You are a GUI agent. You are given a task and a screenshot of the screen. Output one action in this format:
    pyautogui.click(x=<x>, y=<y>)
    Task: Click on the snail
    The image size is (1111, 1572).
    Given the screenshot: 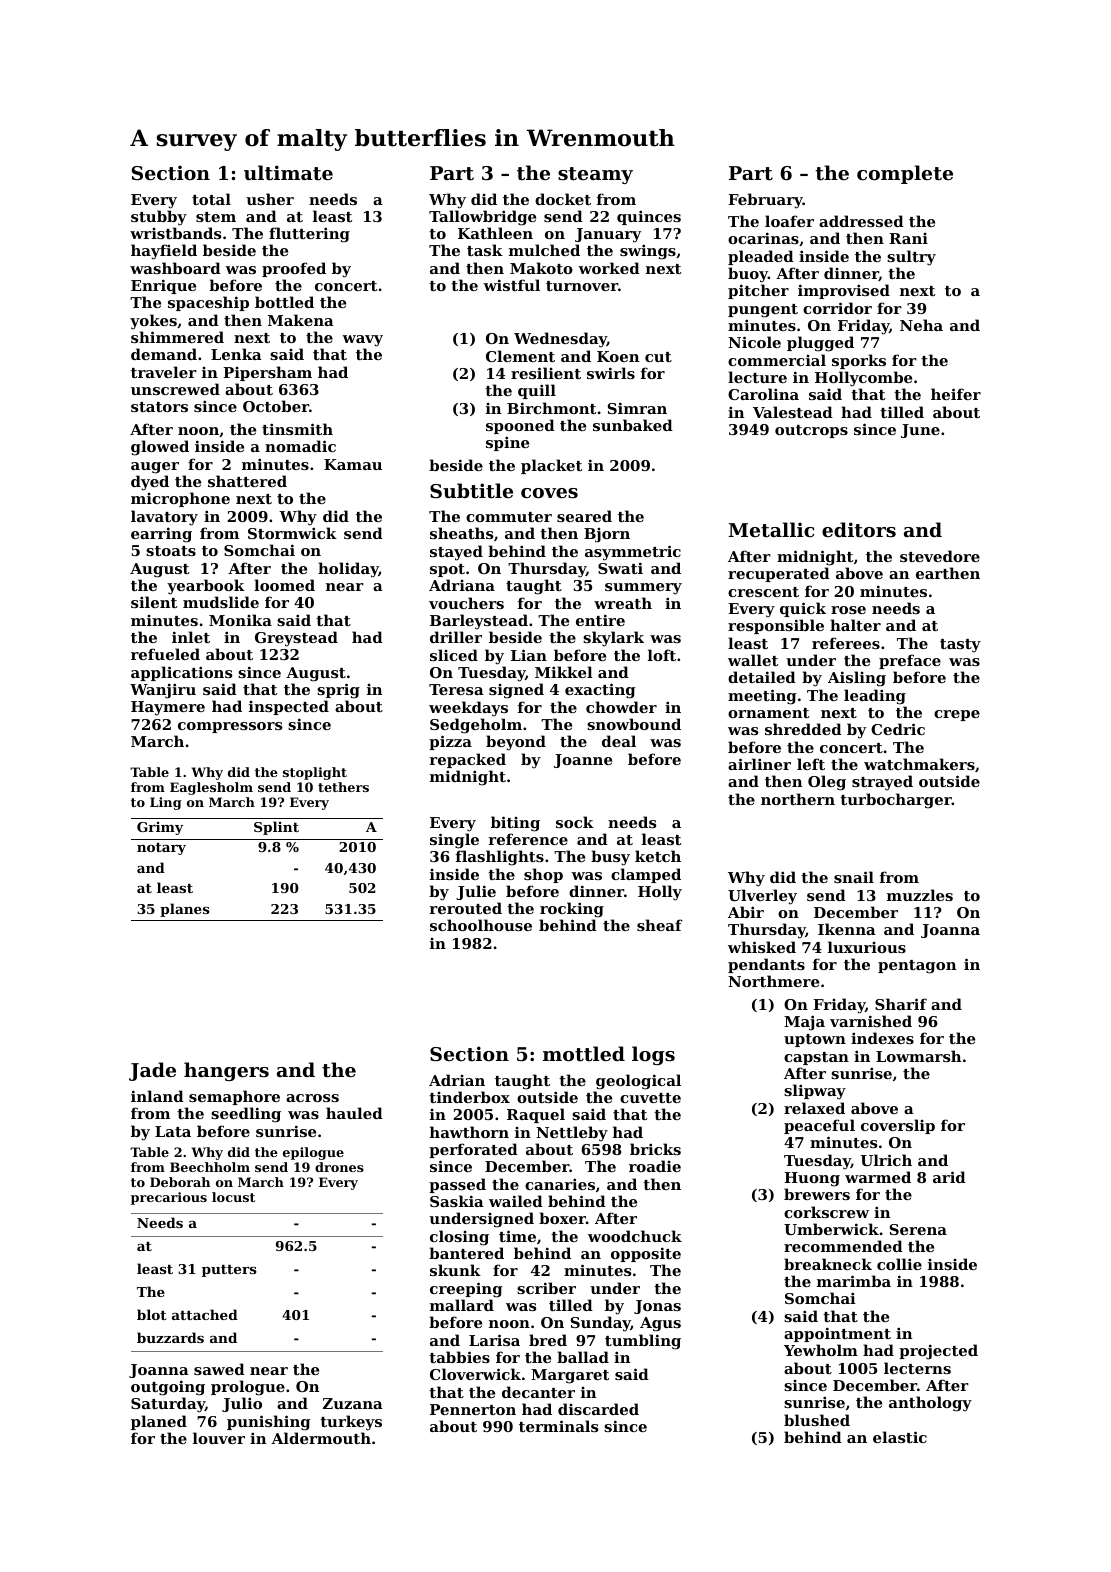 What is the action you would take?
    pyautogui.click(x=854, y=877)
